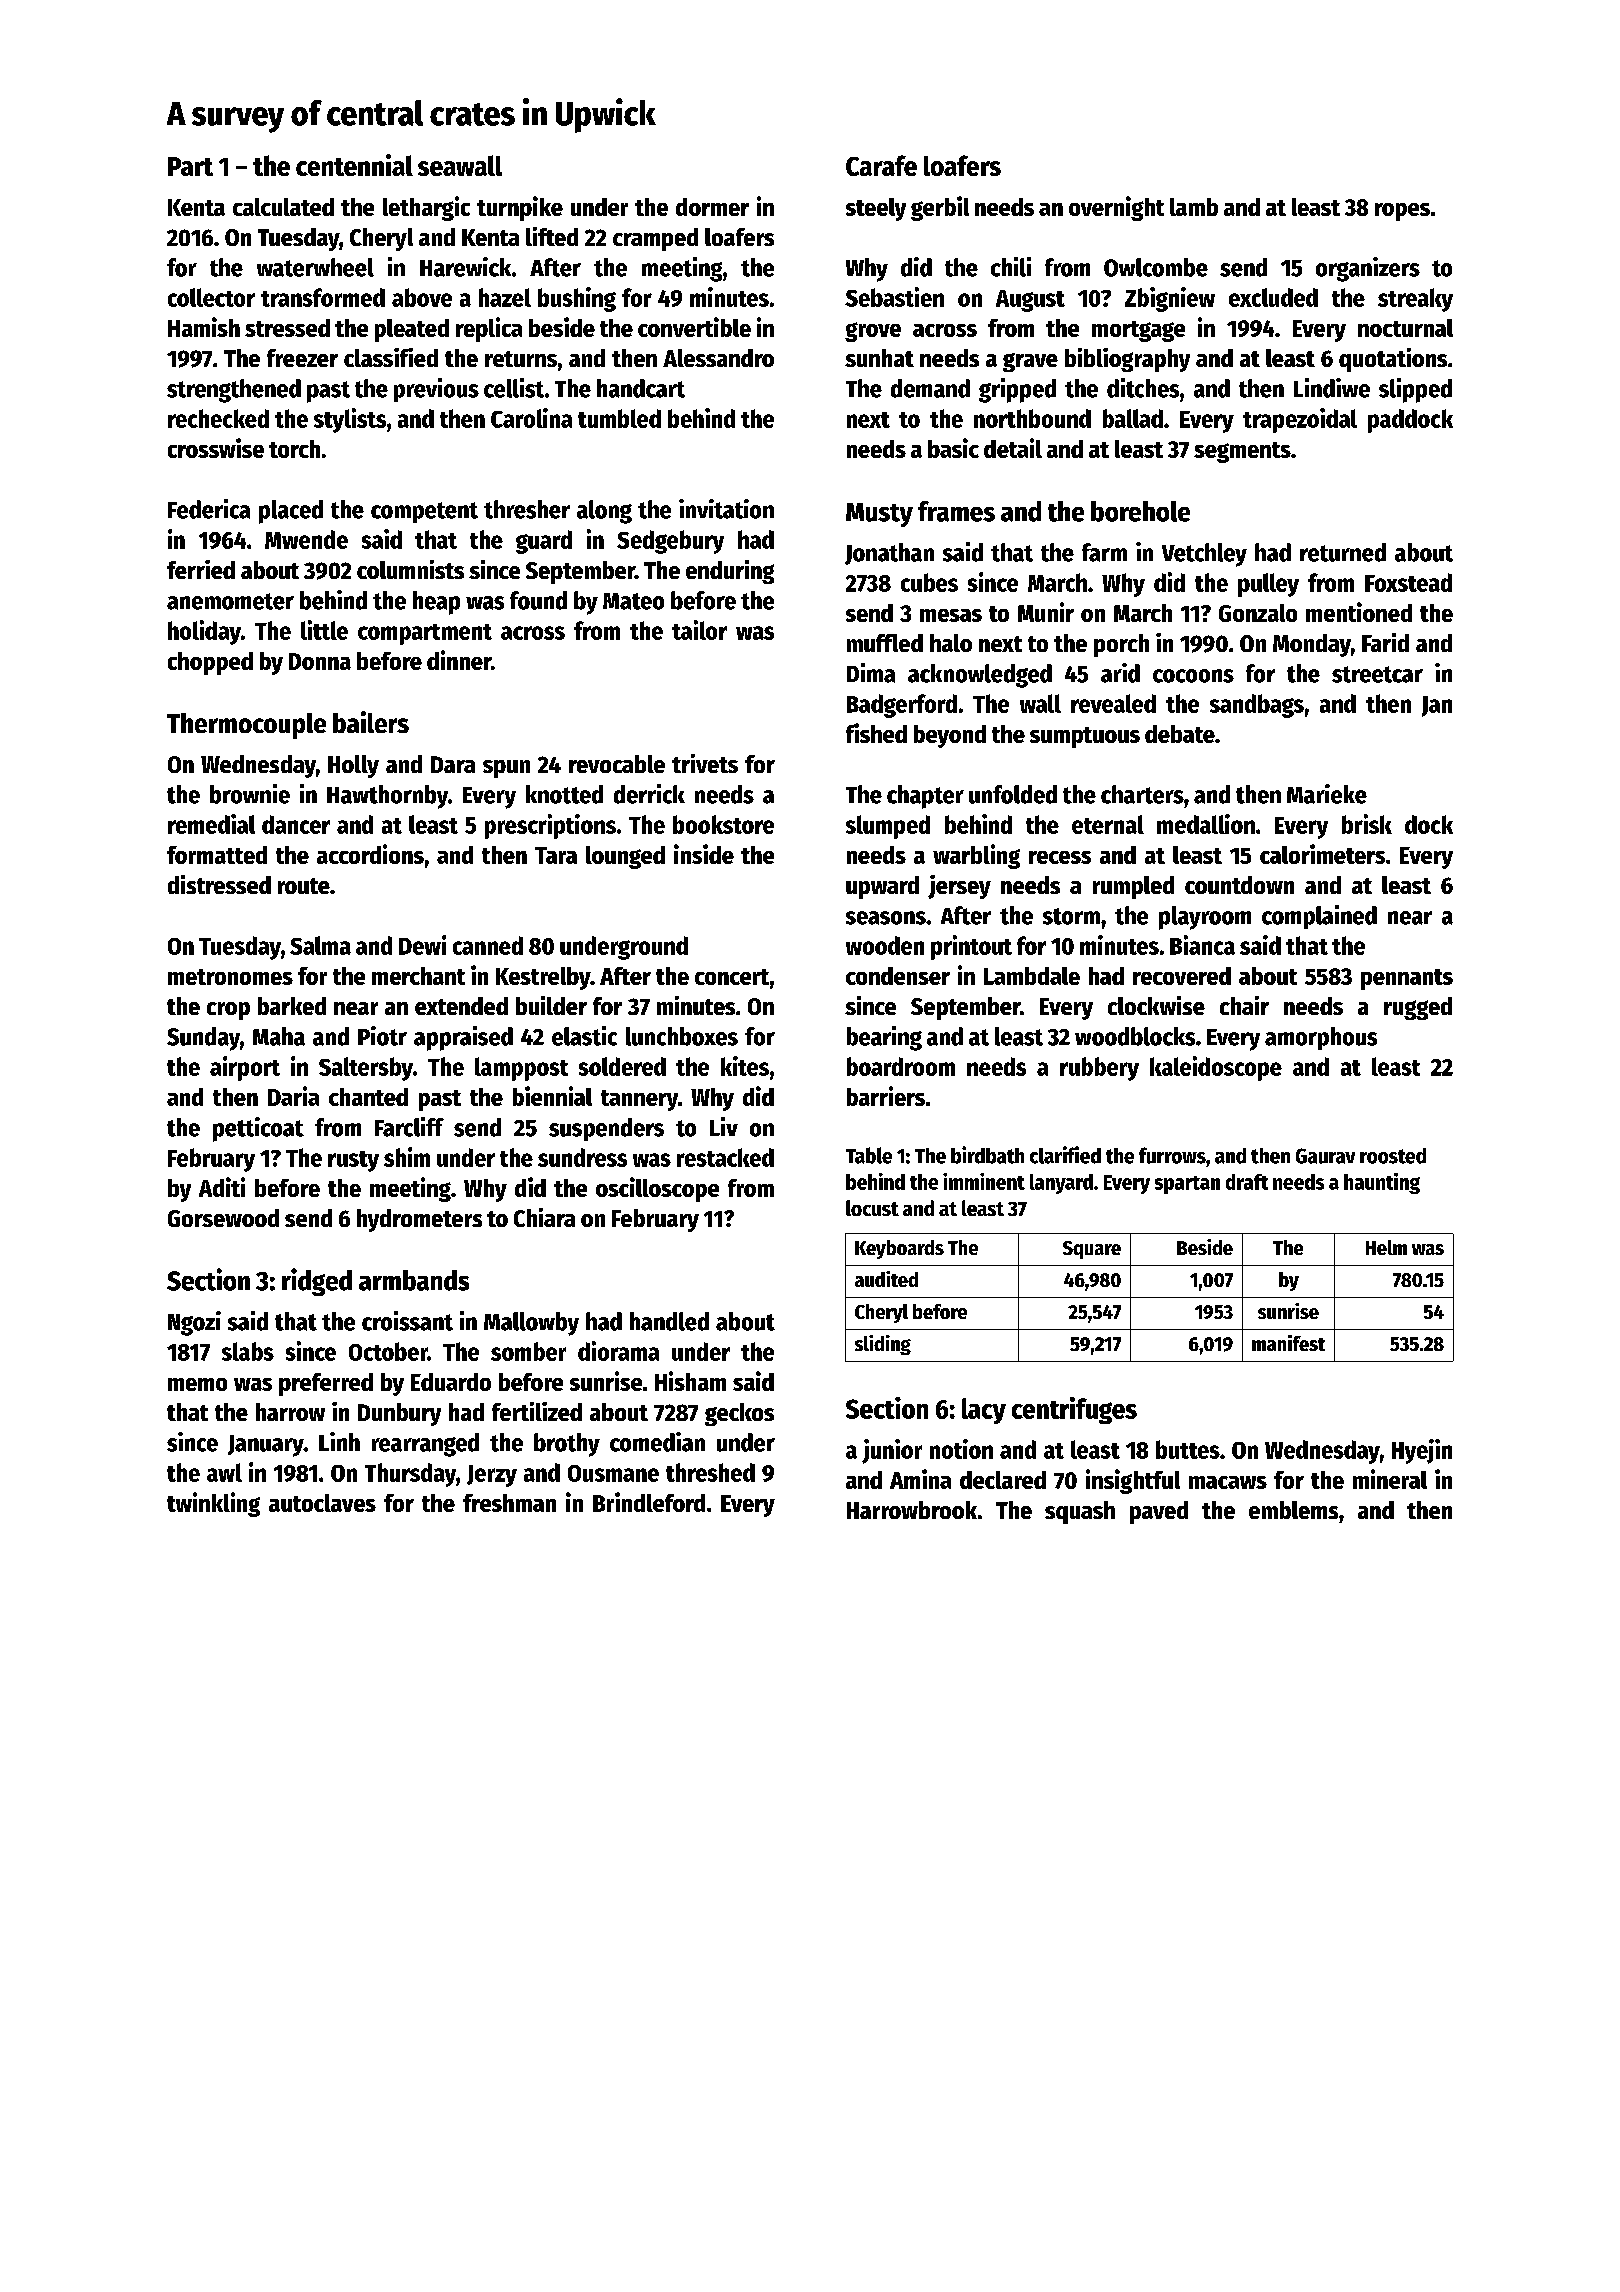  Describe the element at coordinates (354, 165) in the document. I see `centennial` at that location.
